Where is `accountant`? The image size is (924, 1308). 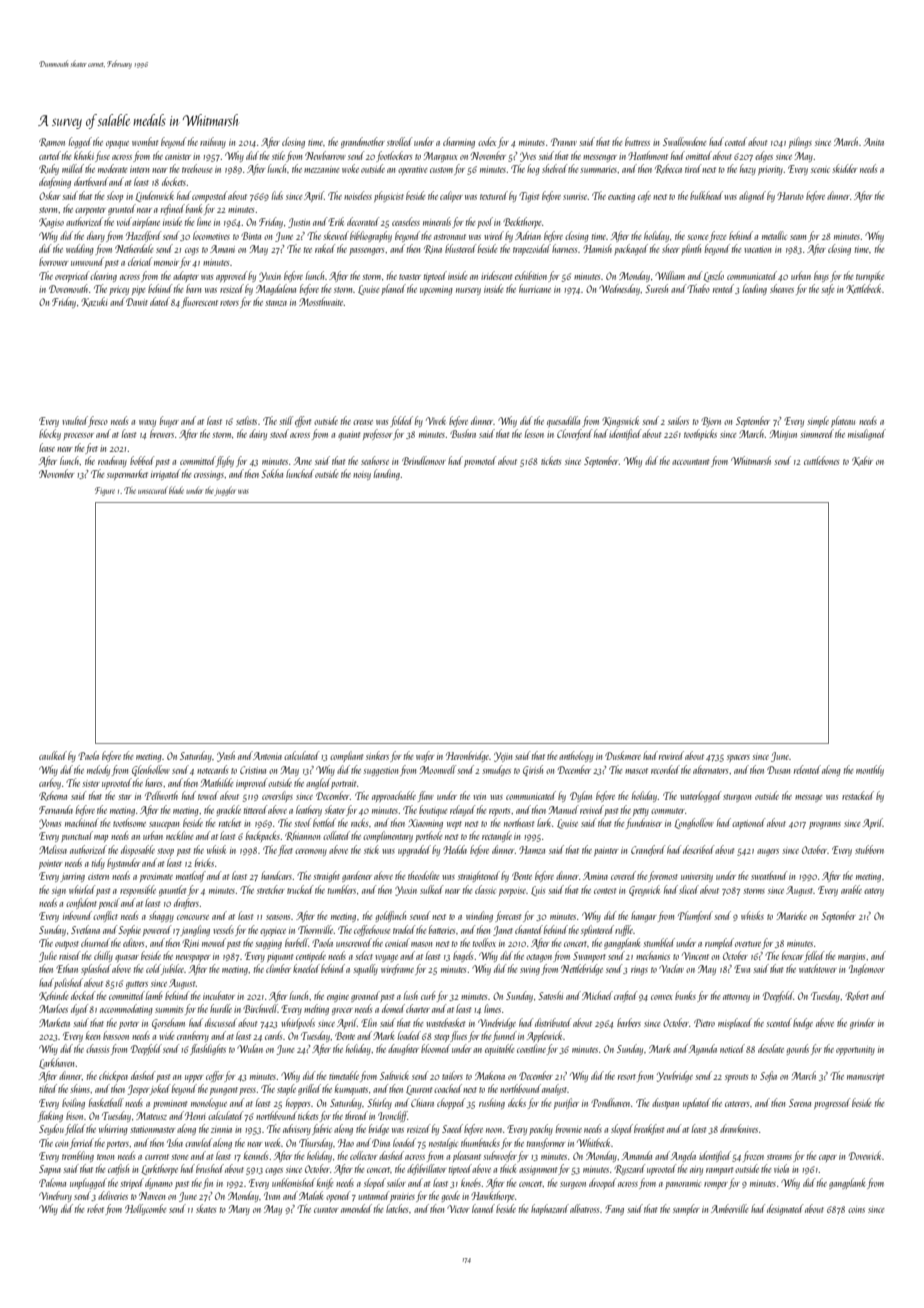 accountant is located at coordinates (690, 462).
